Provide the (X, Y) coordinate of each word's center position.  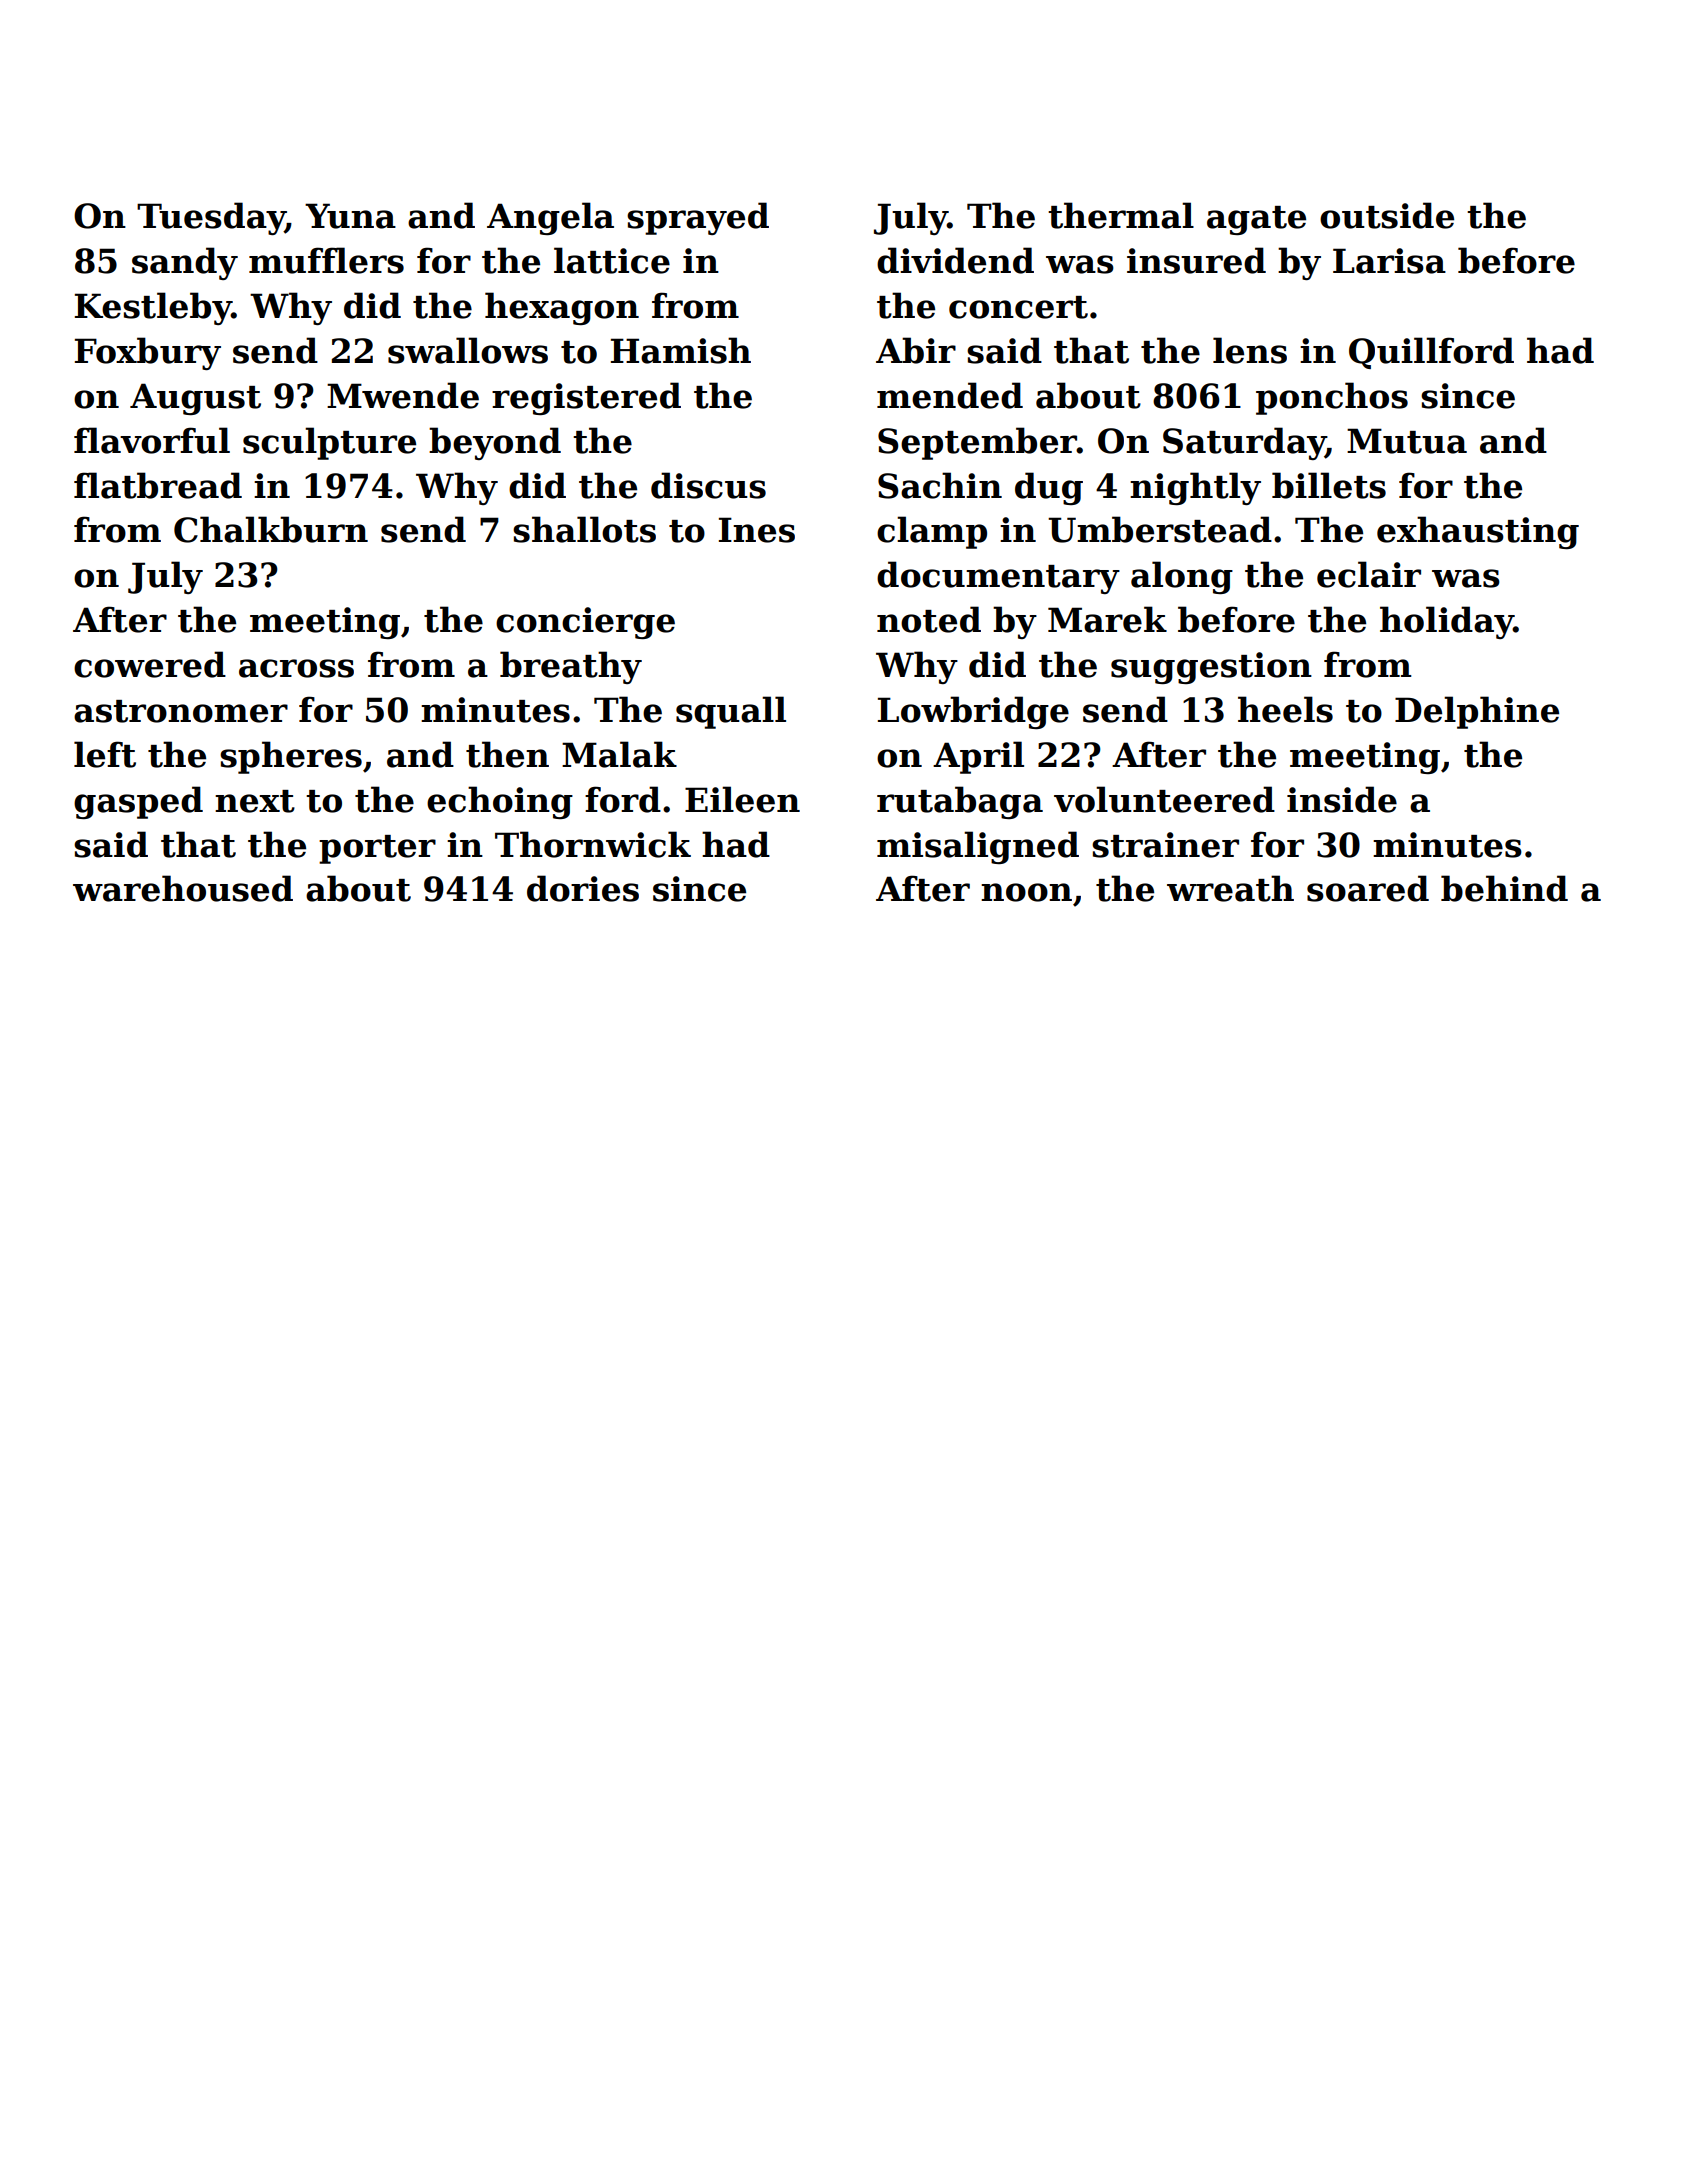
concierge (585, 623)
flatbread (158, 485)
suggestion (1211, 668)
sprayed (698, 218)
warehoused (183, 888)
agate (1256, 220)
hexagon (562, 308)
